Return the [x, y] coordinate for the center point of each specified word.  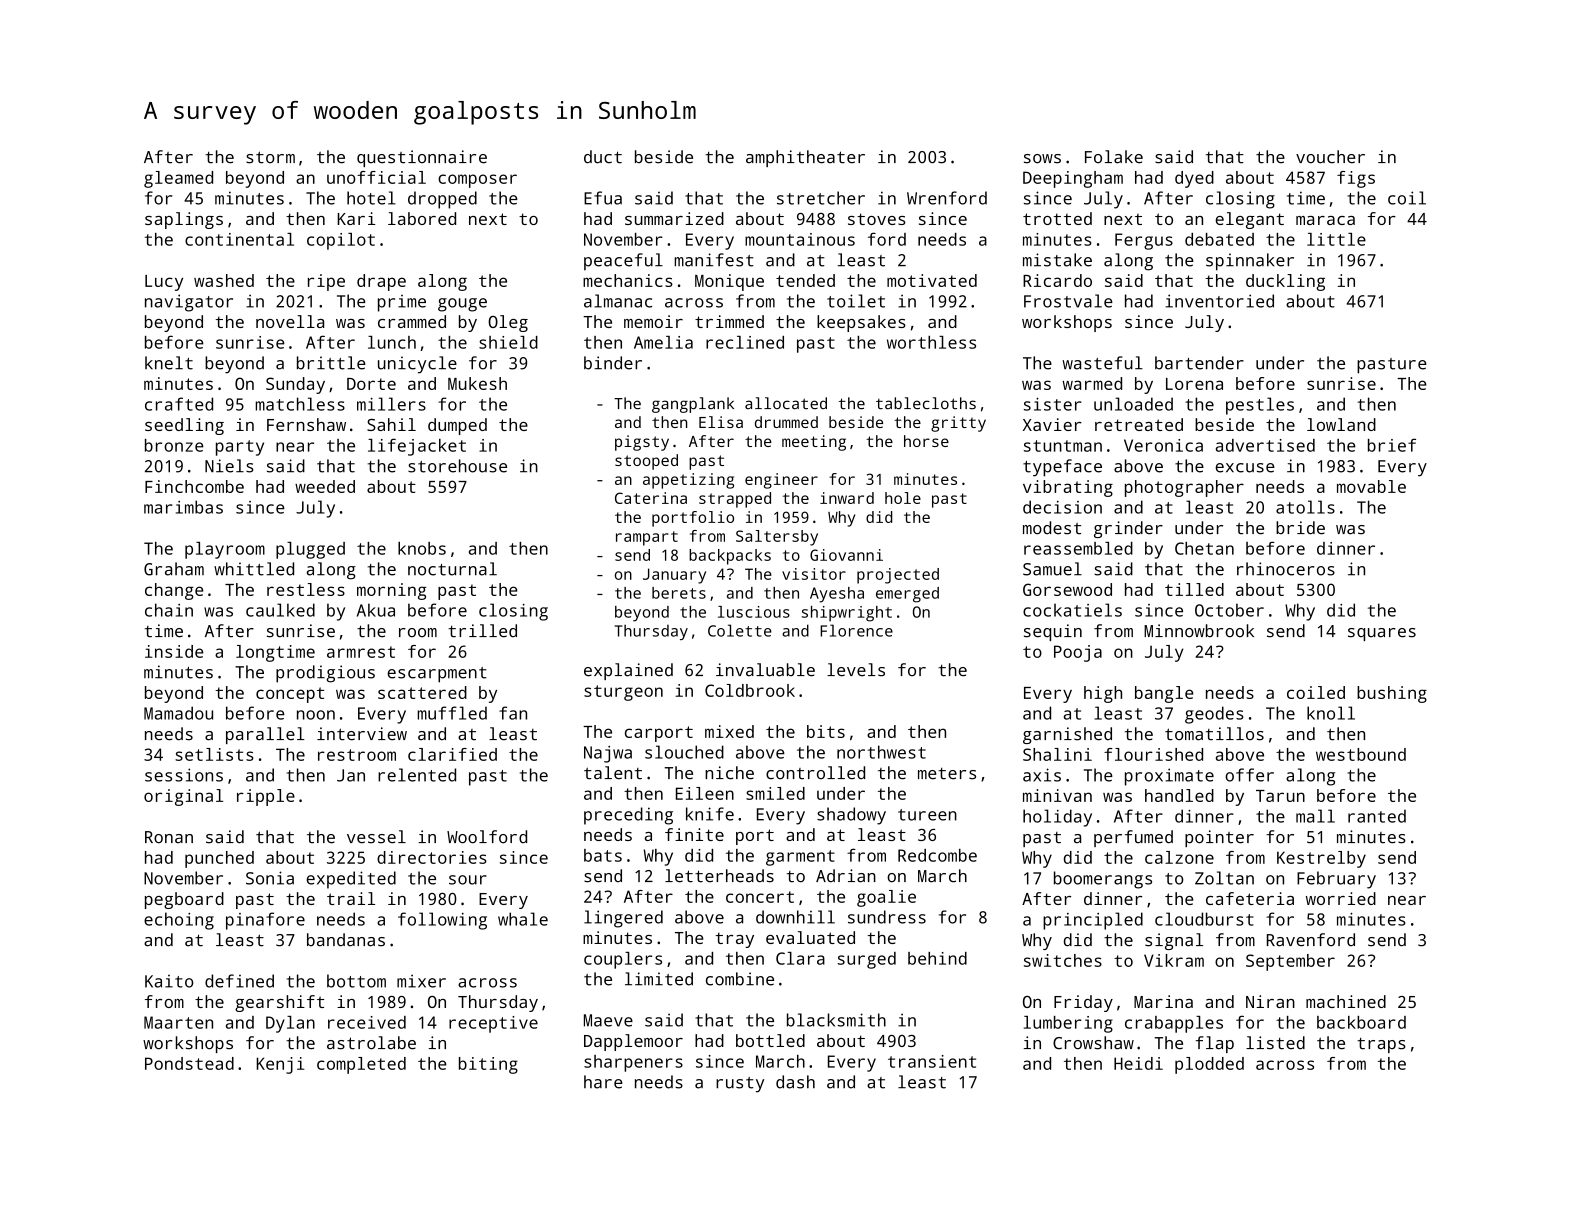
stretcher [821, 198]
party [240, 448]
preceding [628, 816]
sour [468, 880]
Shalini [1057, 754]
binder [613, 363]
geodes [1214, 715]
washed [224, 280]
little [1336, 239]
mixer [421, 981]
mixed [729, 731]
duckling [1285, 282]
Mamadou [178, 713]
